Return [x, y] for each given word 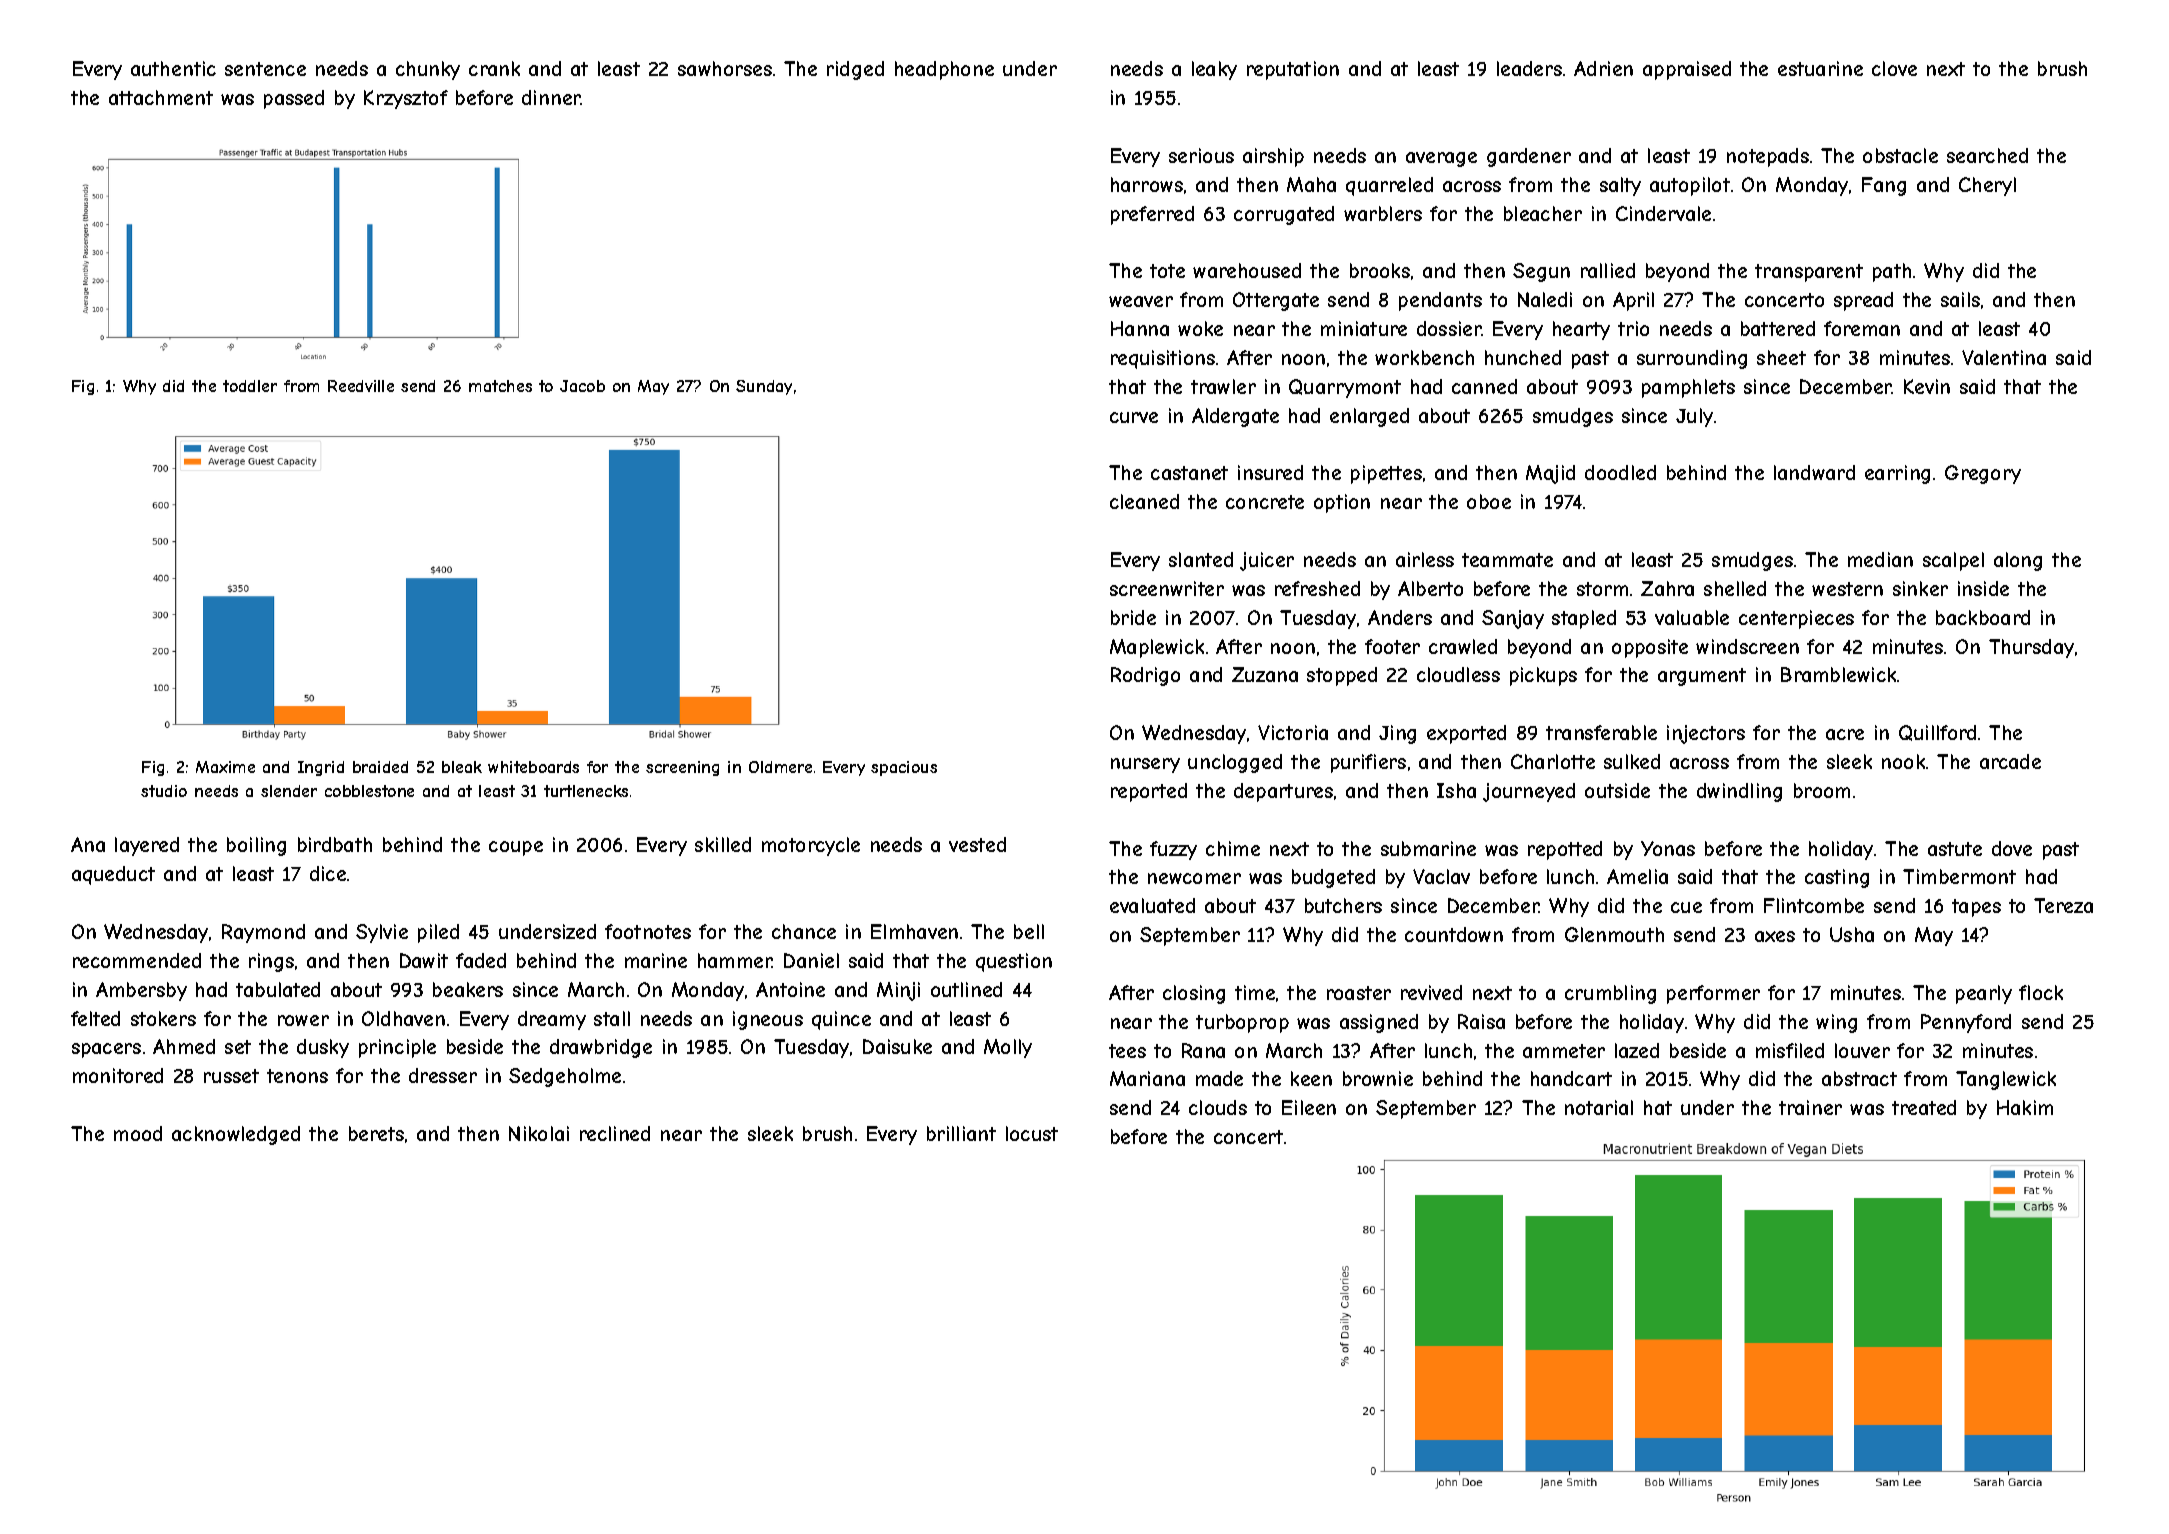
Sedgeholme [565, 1077]
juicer [1267, 561]
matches [500, 386]
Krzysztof [406, 99]
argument [1702, 677]
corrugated [1284, 215]
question [1014, 962]
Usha [1852, 934]
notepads [1768, 157]
